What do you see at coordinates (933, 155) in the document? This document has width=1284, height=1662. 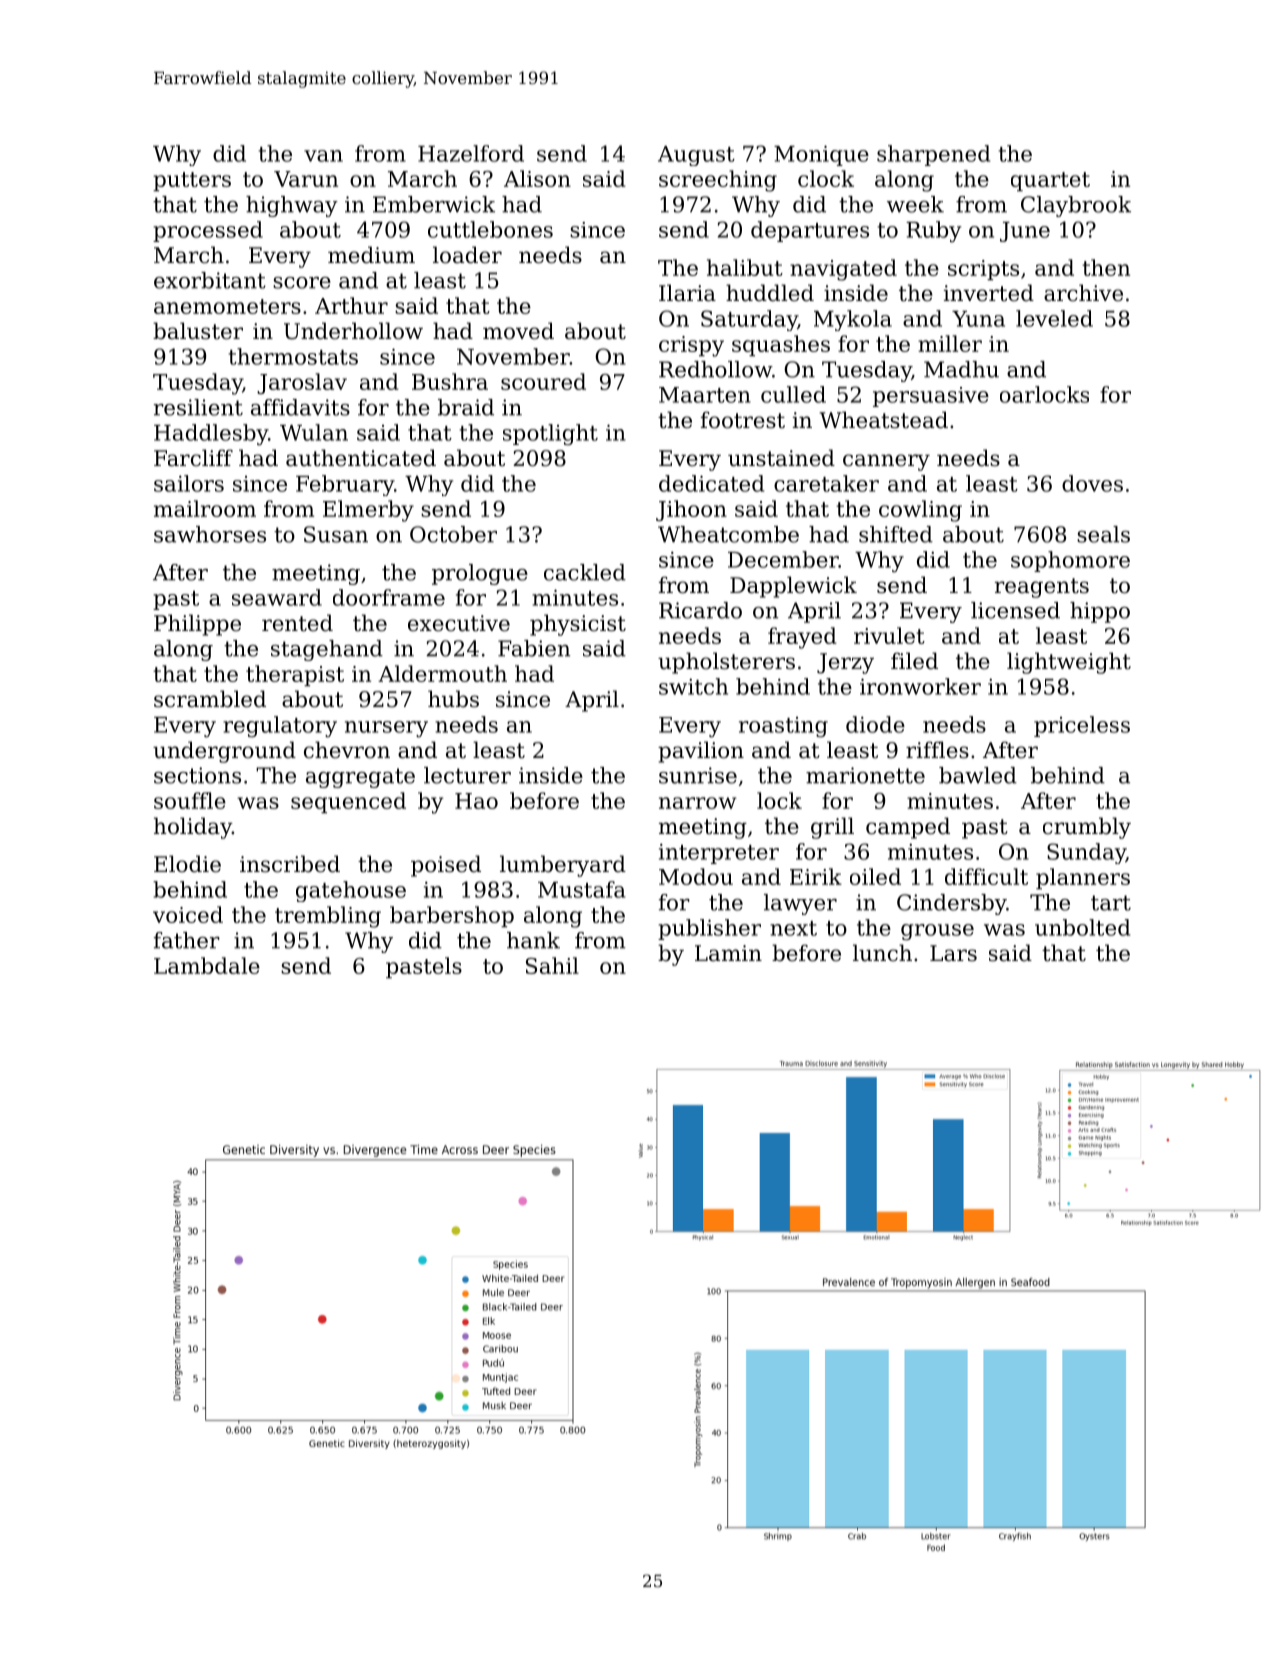 I see `sharpened` at bounding box center [933, 155].
